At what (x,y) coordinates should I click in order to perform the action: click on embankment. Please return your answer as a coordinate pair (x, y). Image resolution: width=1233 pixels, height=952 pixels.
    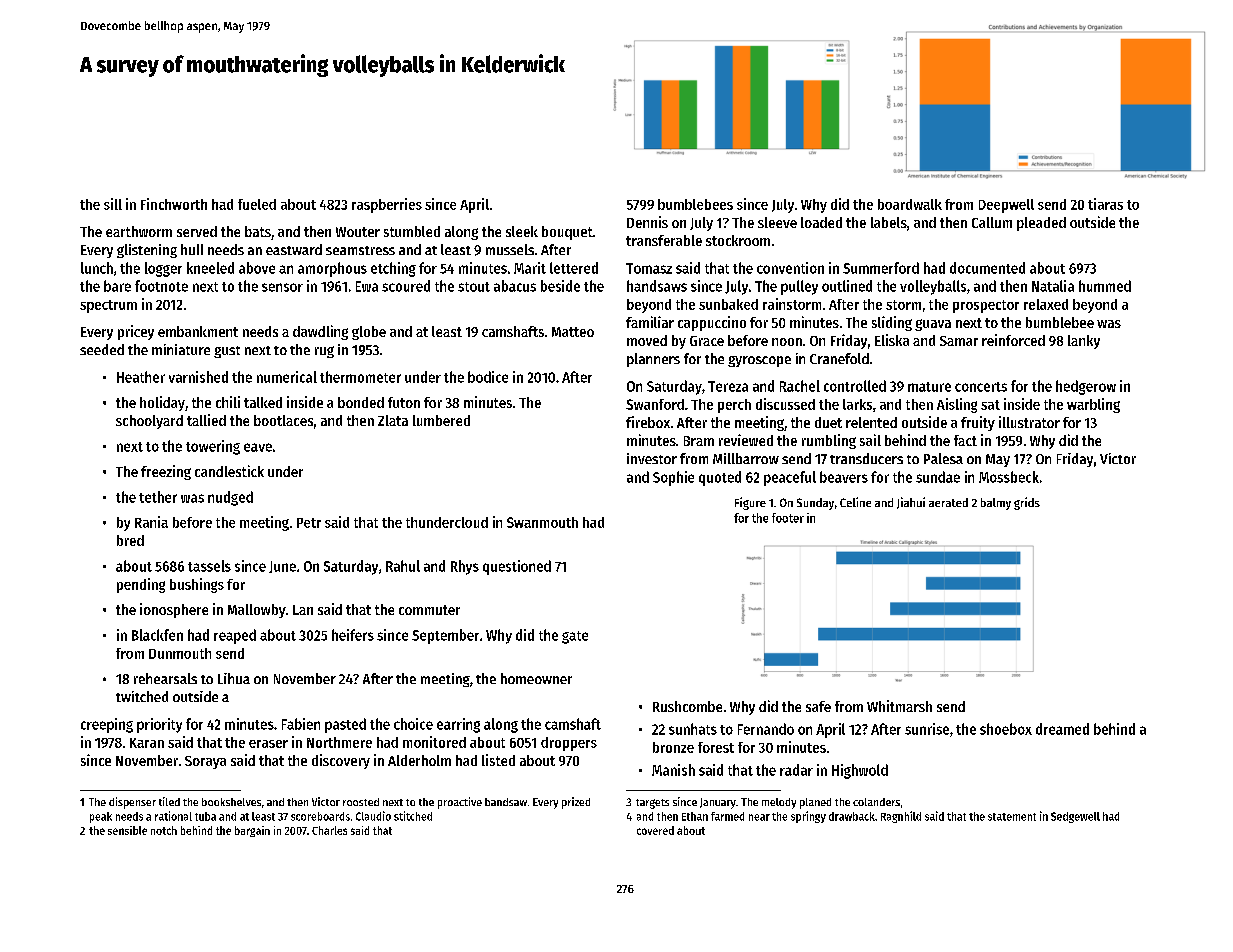
    Looking at the image, I should click on (198, 331).
